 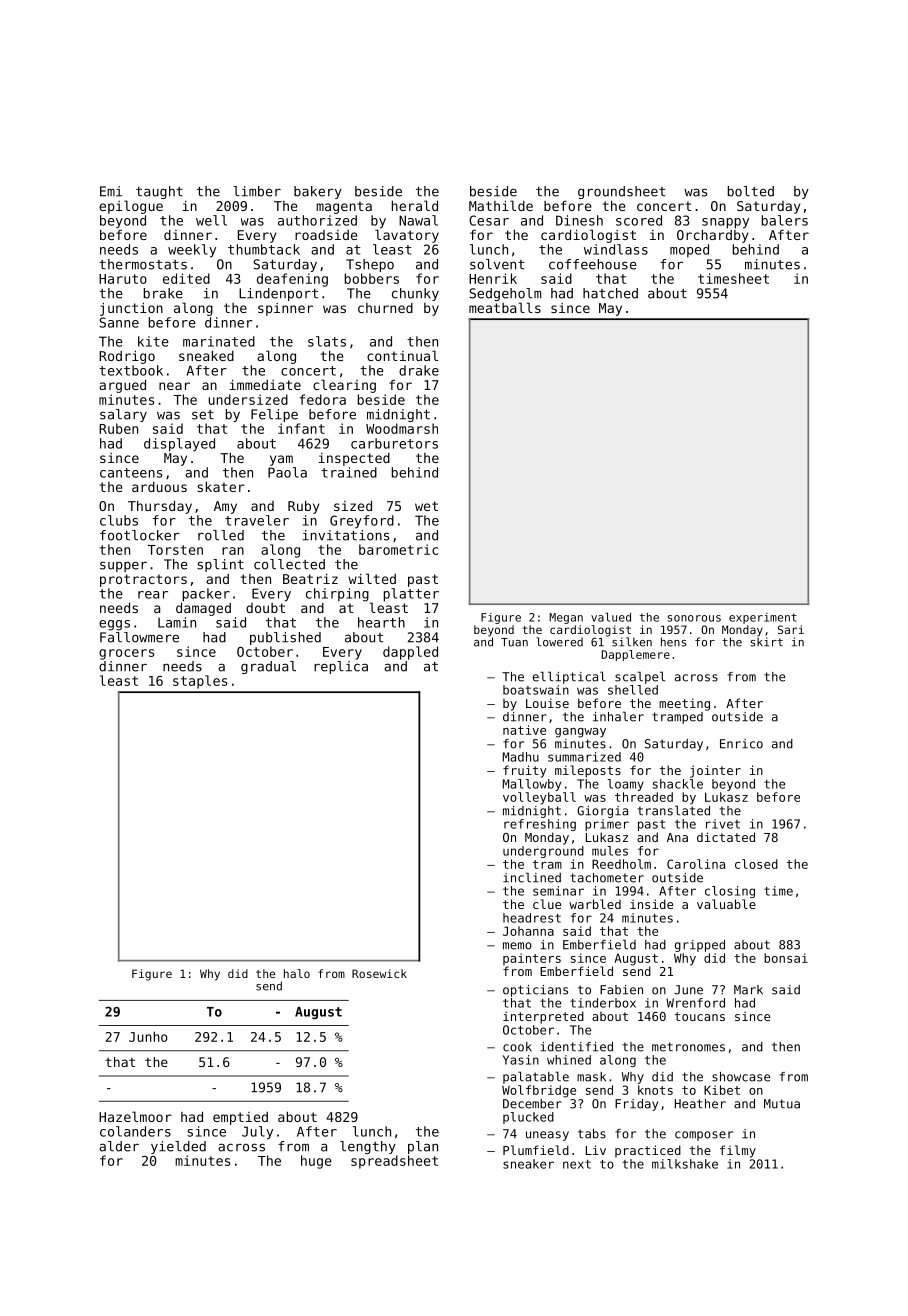 I want to click on native, so click(x=524, y=730).
